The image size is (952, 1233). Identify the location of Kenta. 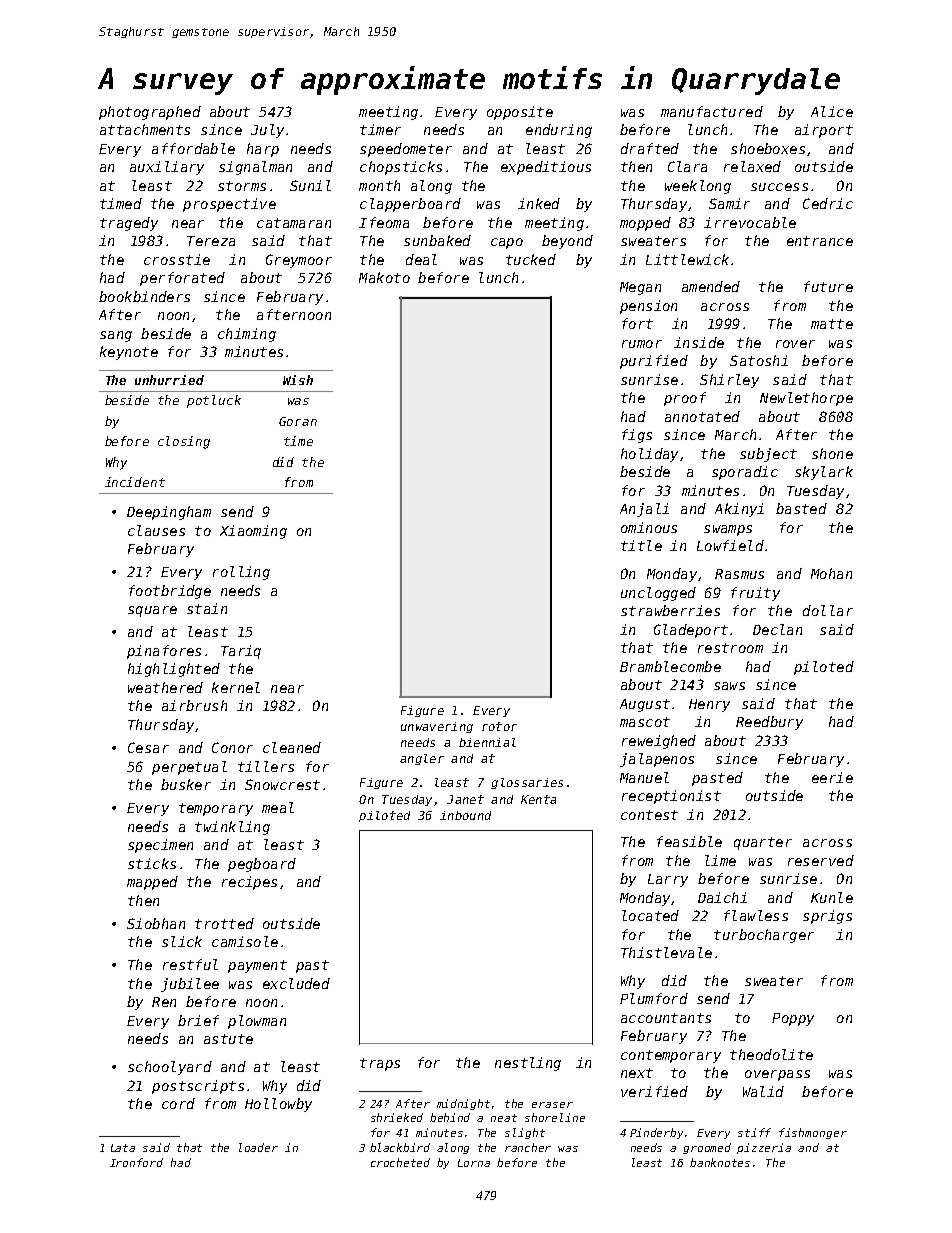
(538, 799).
